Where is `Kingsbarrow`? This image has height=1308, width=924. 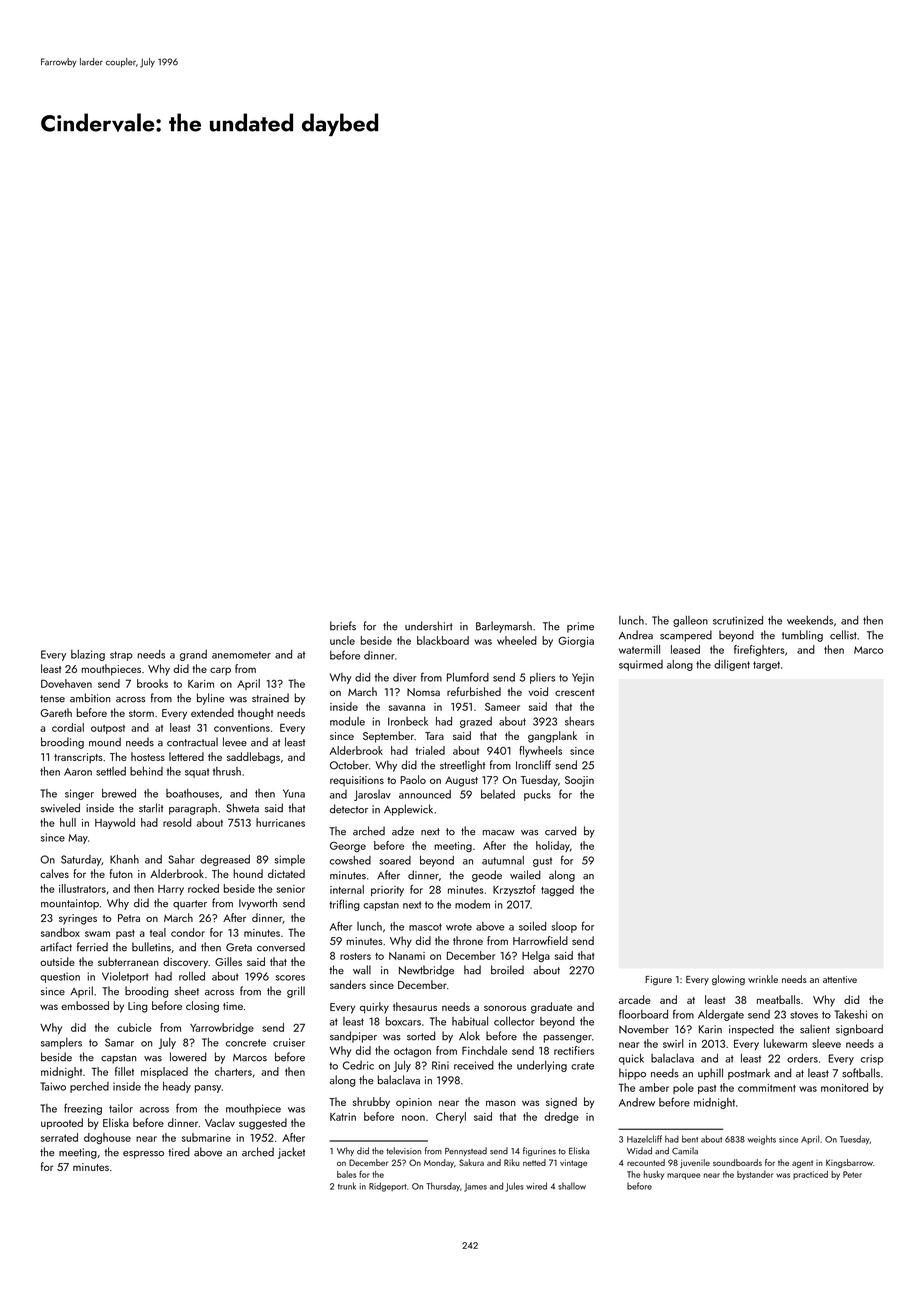 Kingsbarrow is located at coordinates (849, 1163).
